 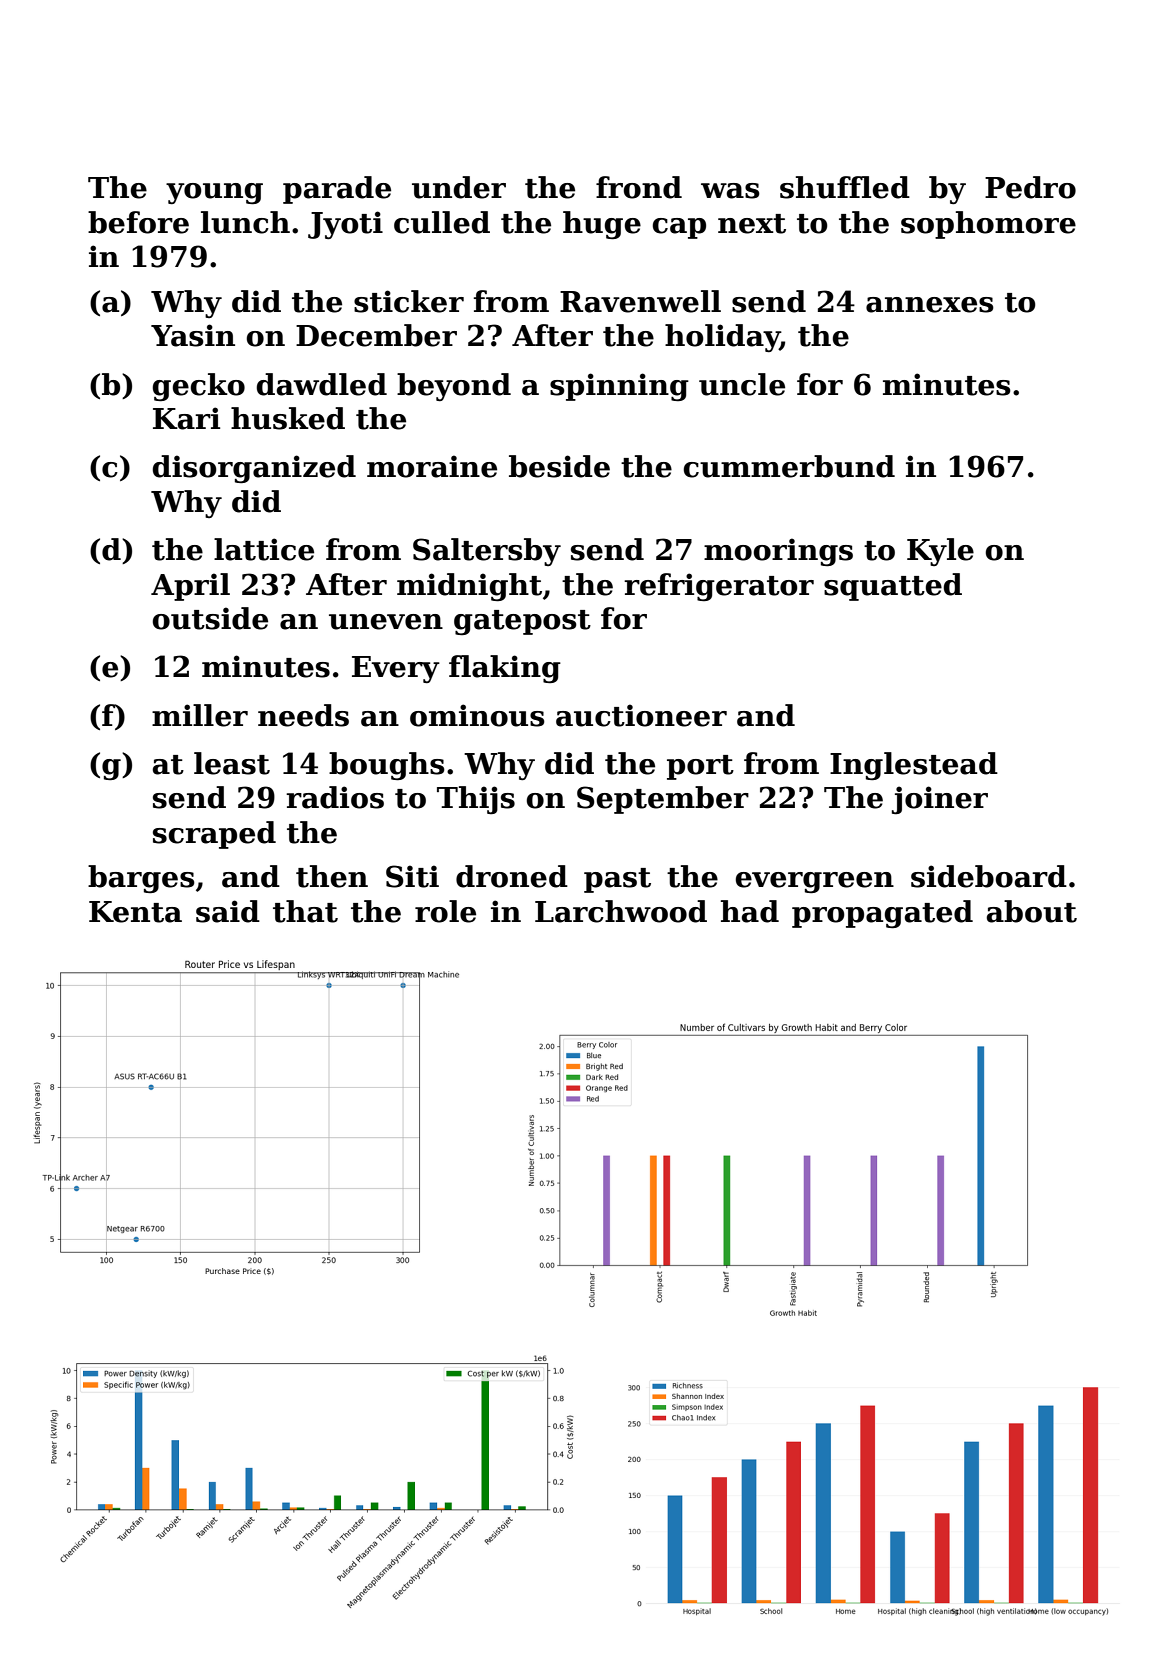 What do you see at coordinates (559, 466) in the document?
I see `beside` at bounding box center [559, 466].
